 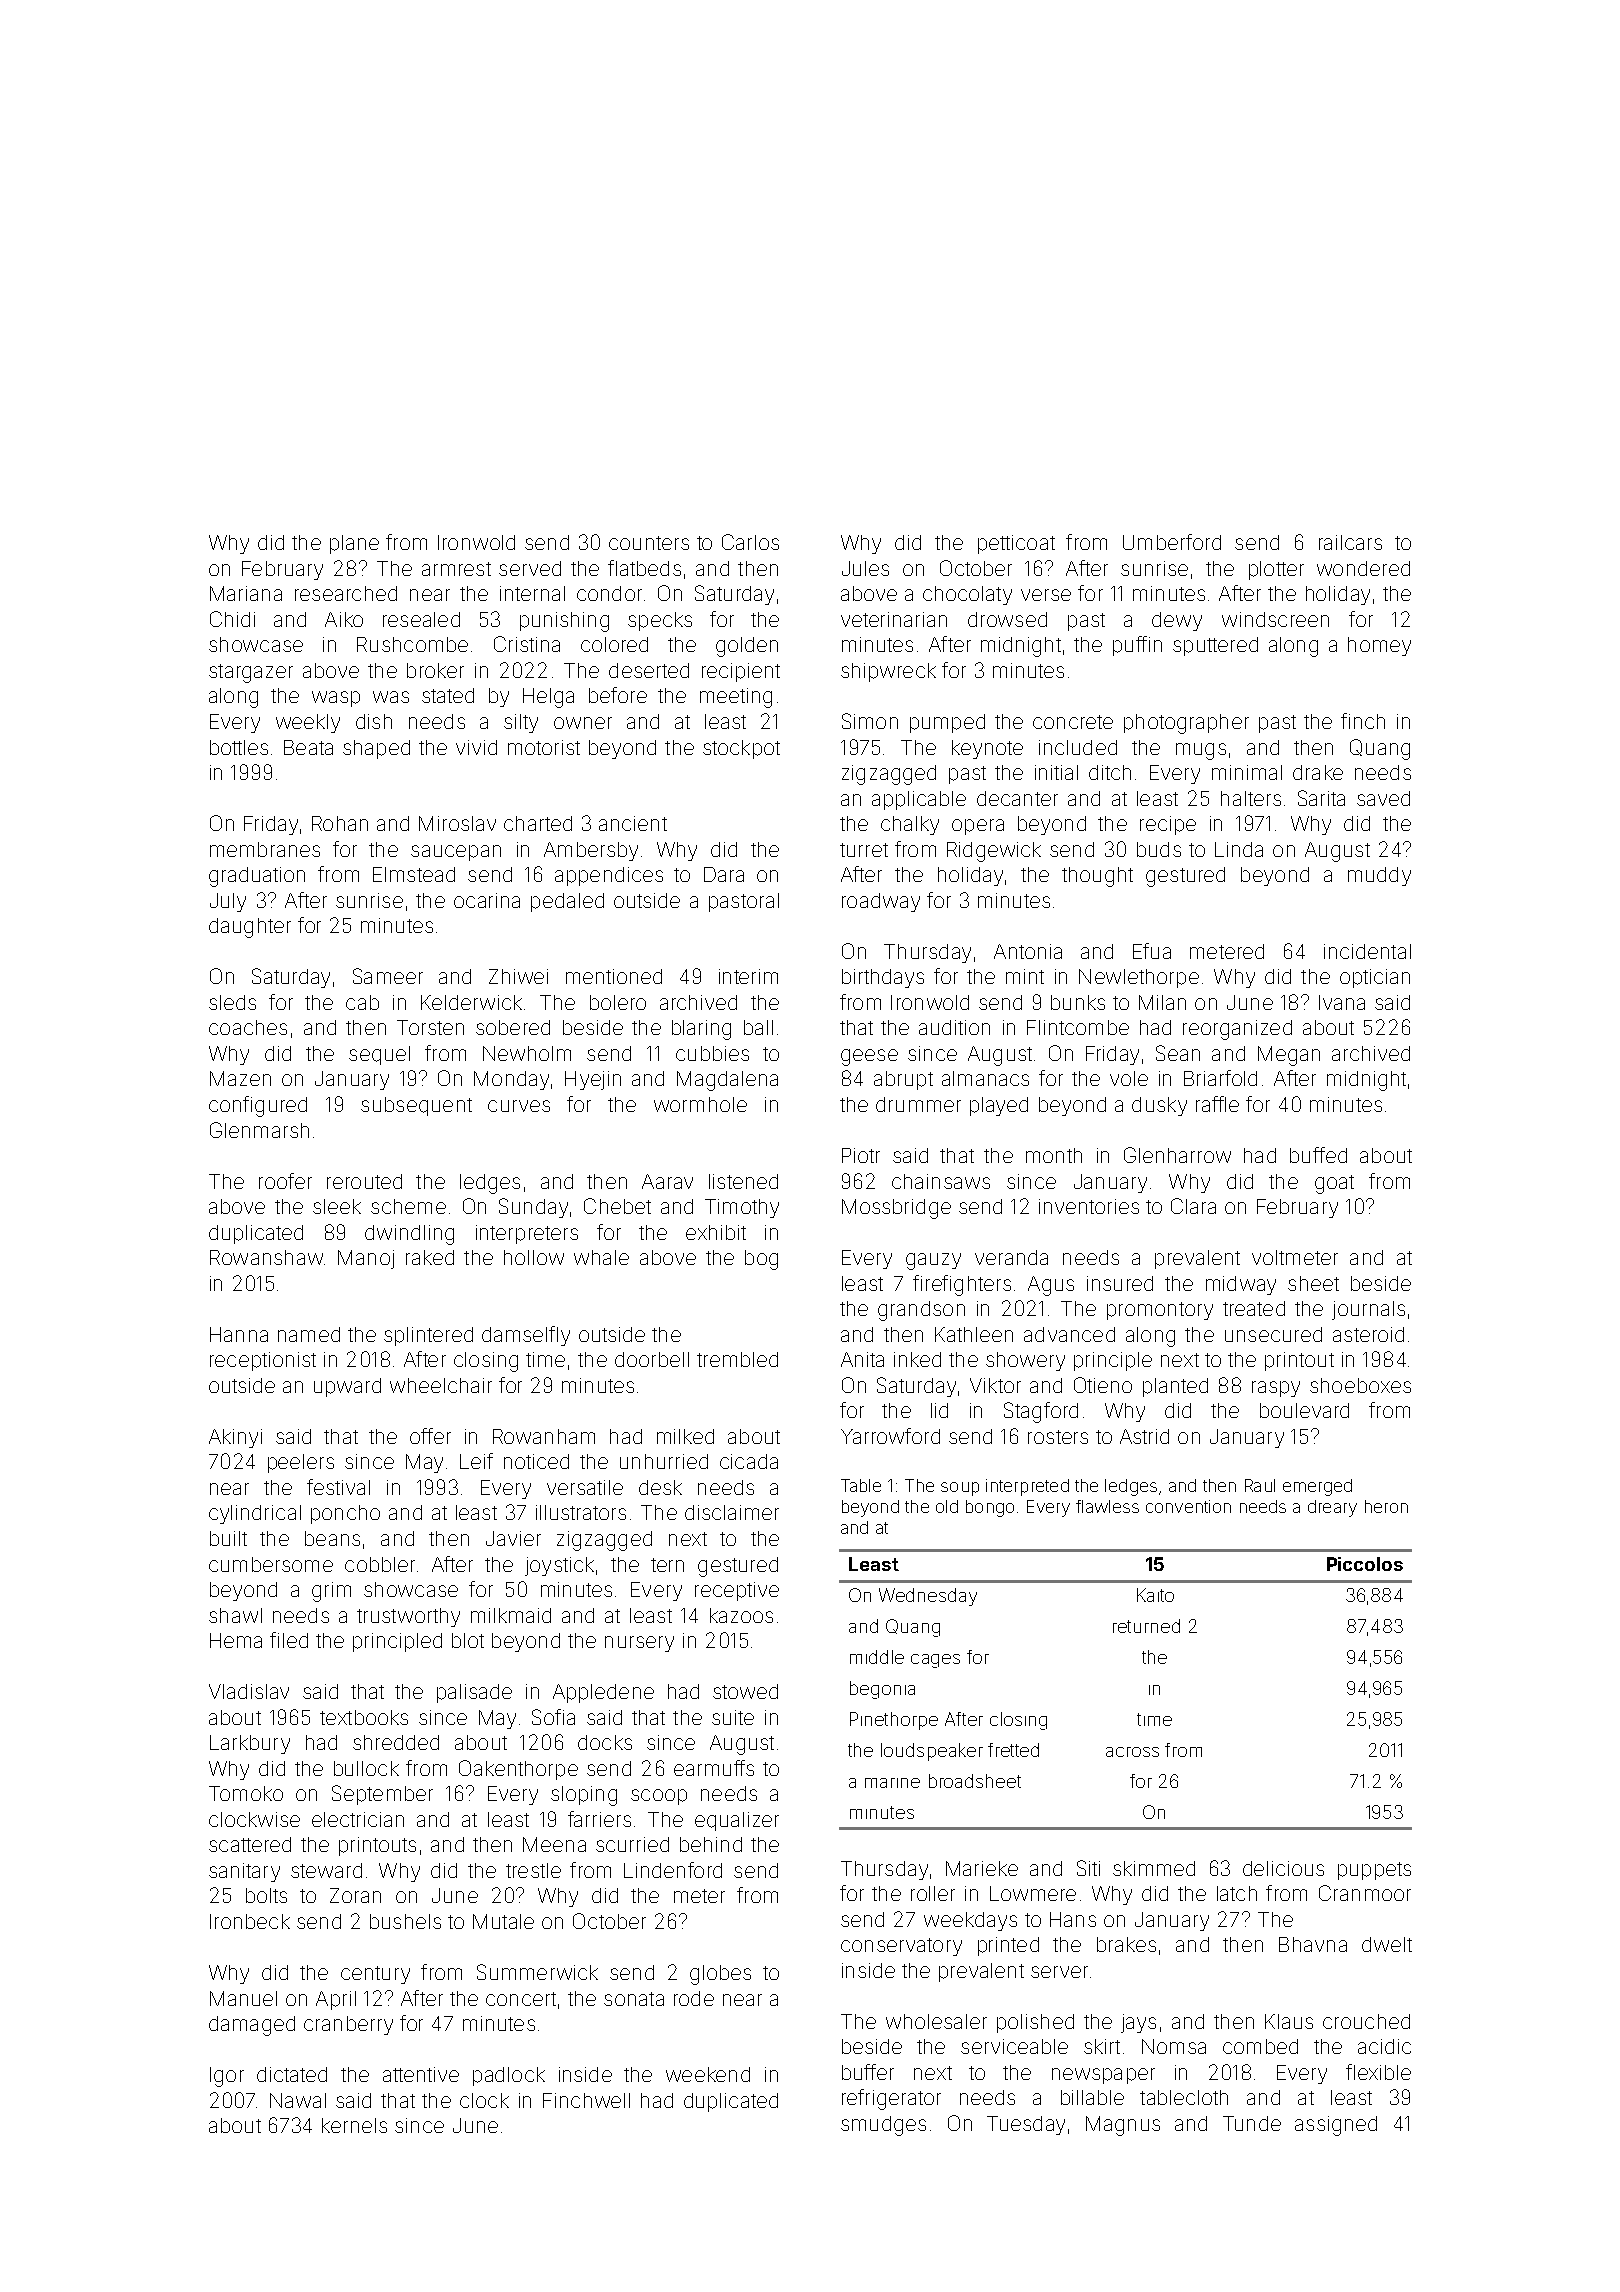 What do you see at coordinates (1058, 1437) in the screenshot?
I see `rosters` at bounding box center [1058, 1437].
